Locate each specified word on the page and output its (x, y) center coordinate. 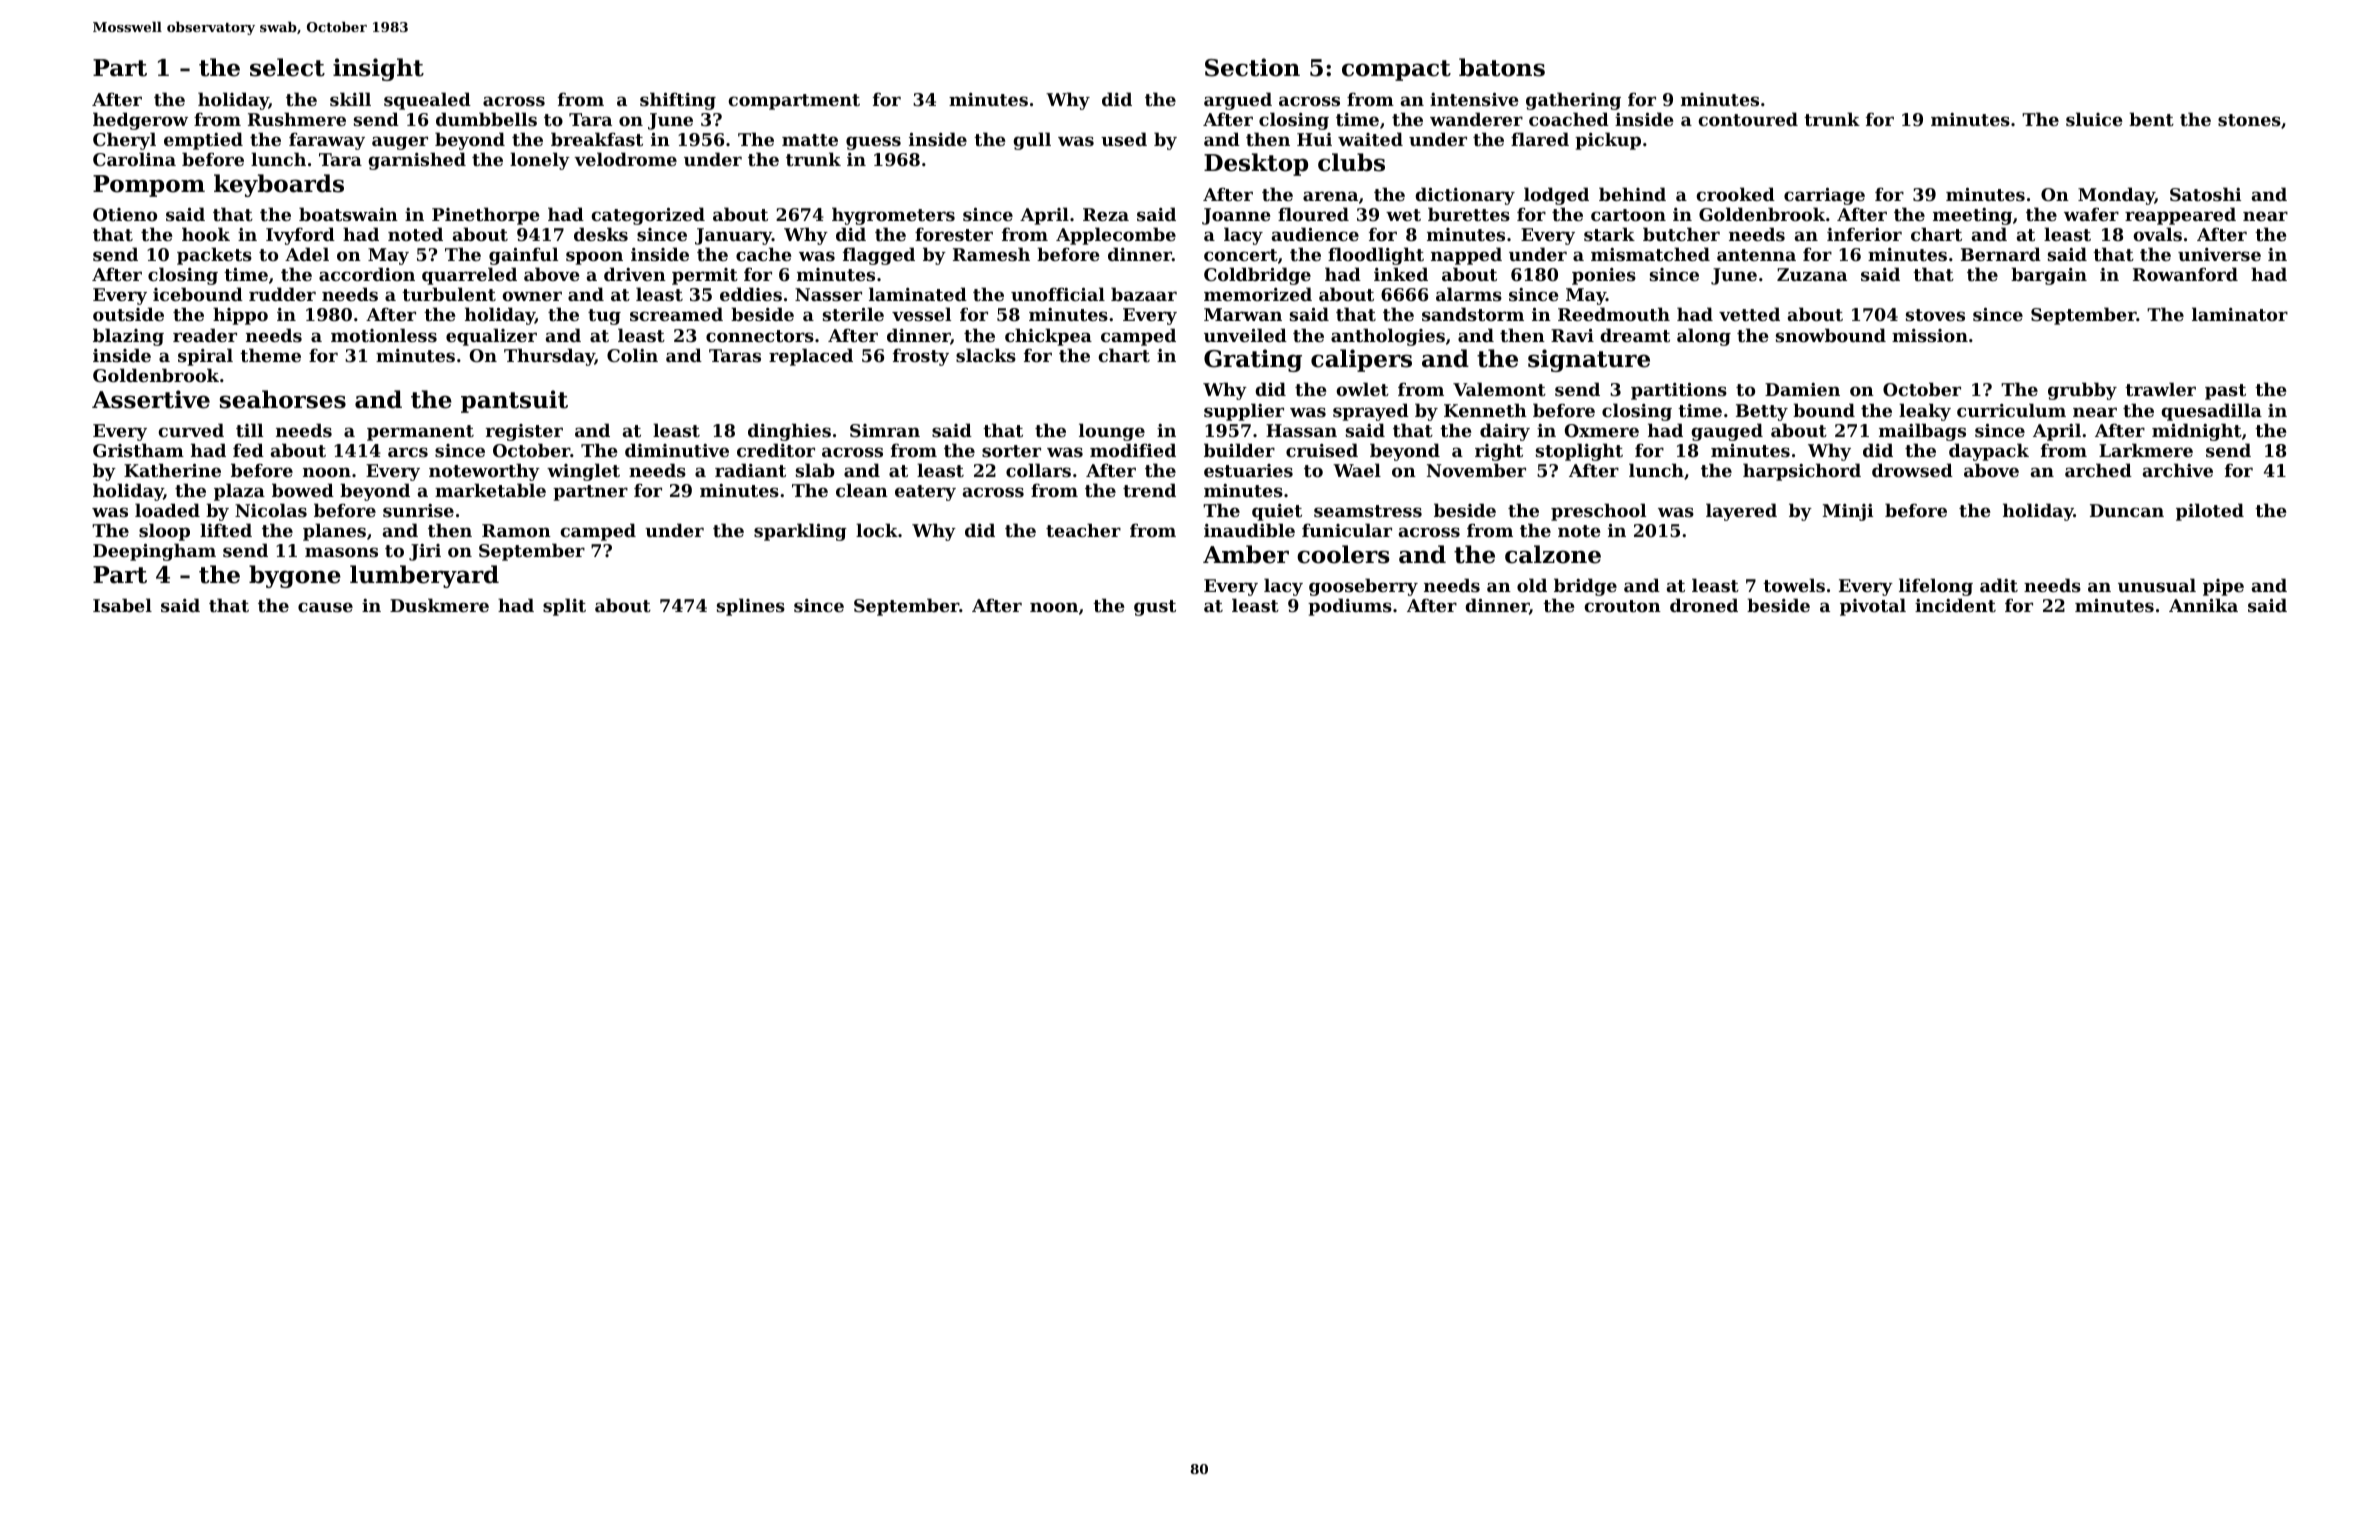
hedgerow (140, 121)
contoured (1748, 119)
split (564, 607)
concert (1241, 255)
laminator (2240, 314)
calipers (1361, 360)
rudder (282, 294)
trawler (2160, 389)
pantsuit (514, 401)
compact (1396, 70)
